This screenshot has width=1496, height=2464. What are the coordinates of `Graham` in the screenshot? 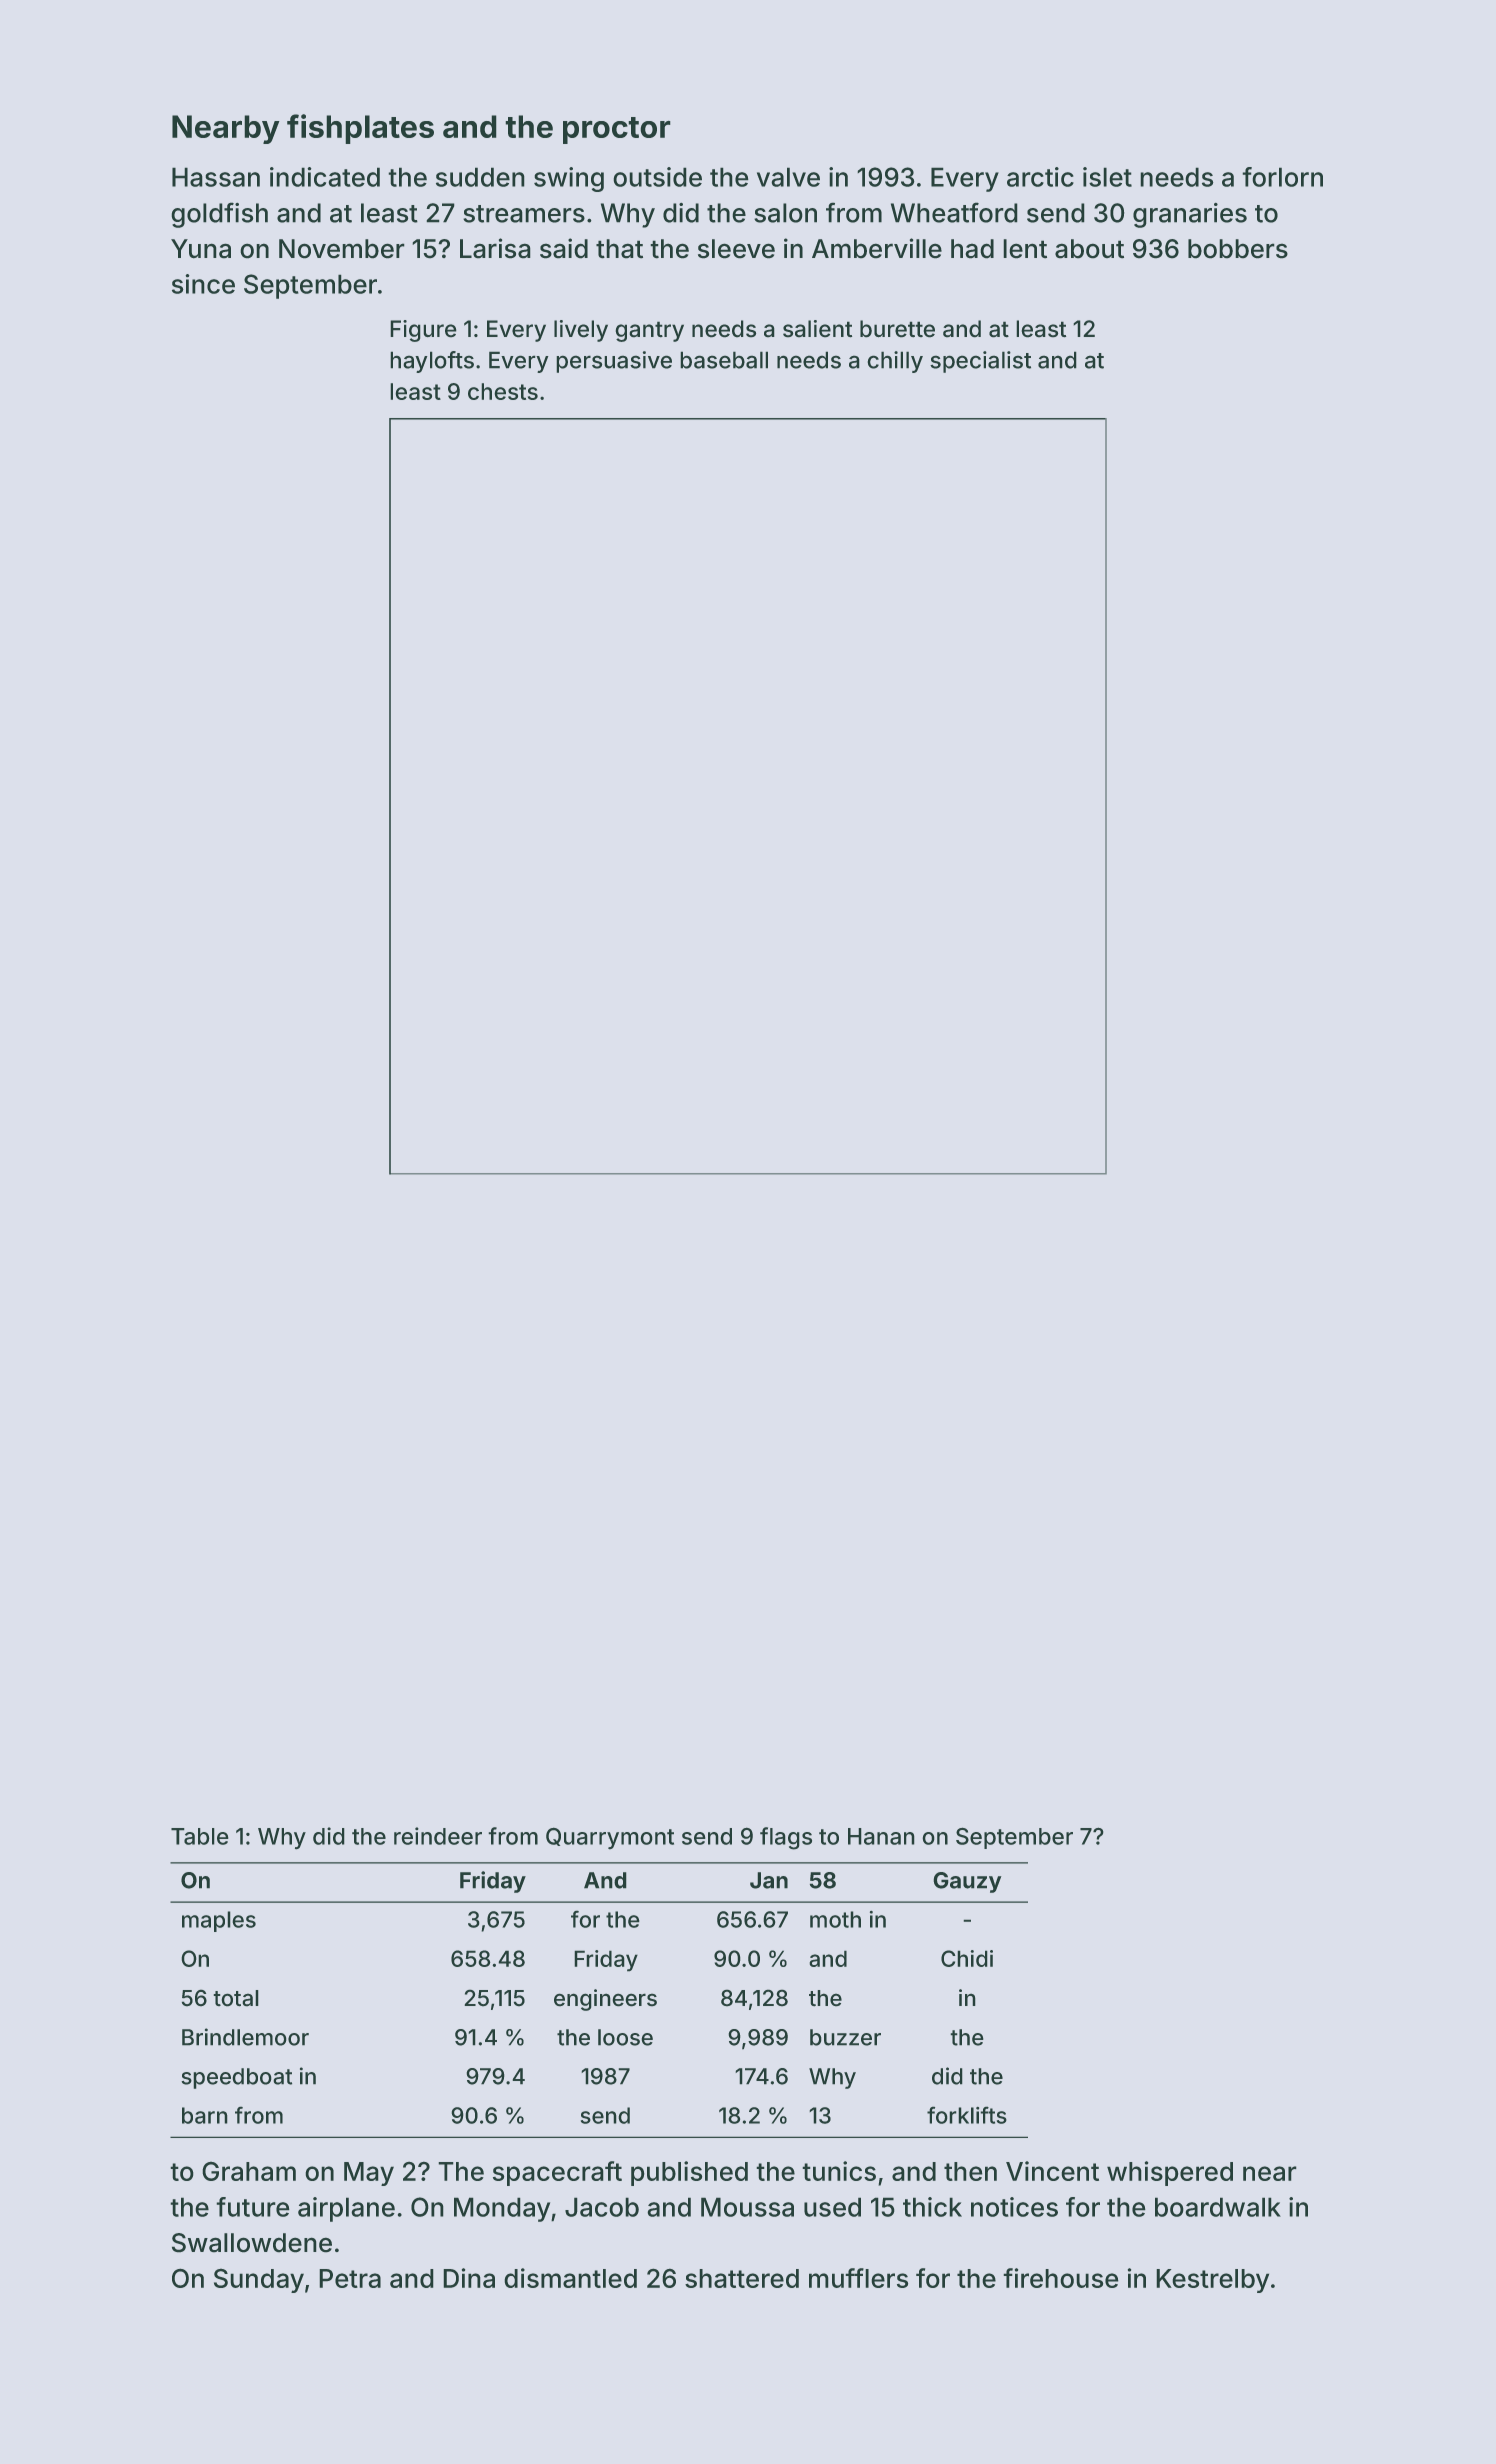 It's located at (249, 2171).
